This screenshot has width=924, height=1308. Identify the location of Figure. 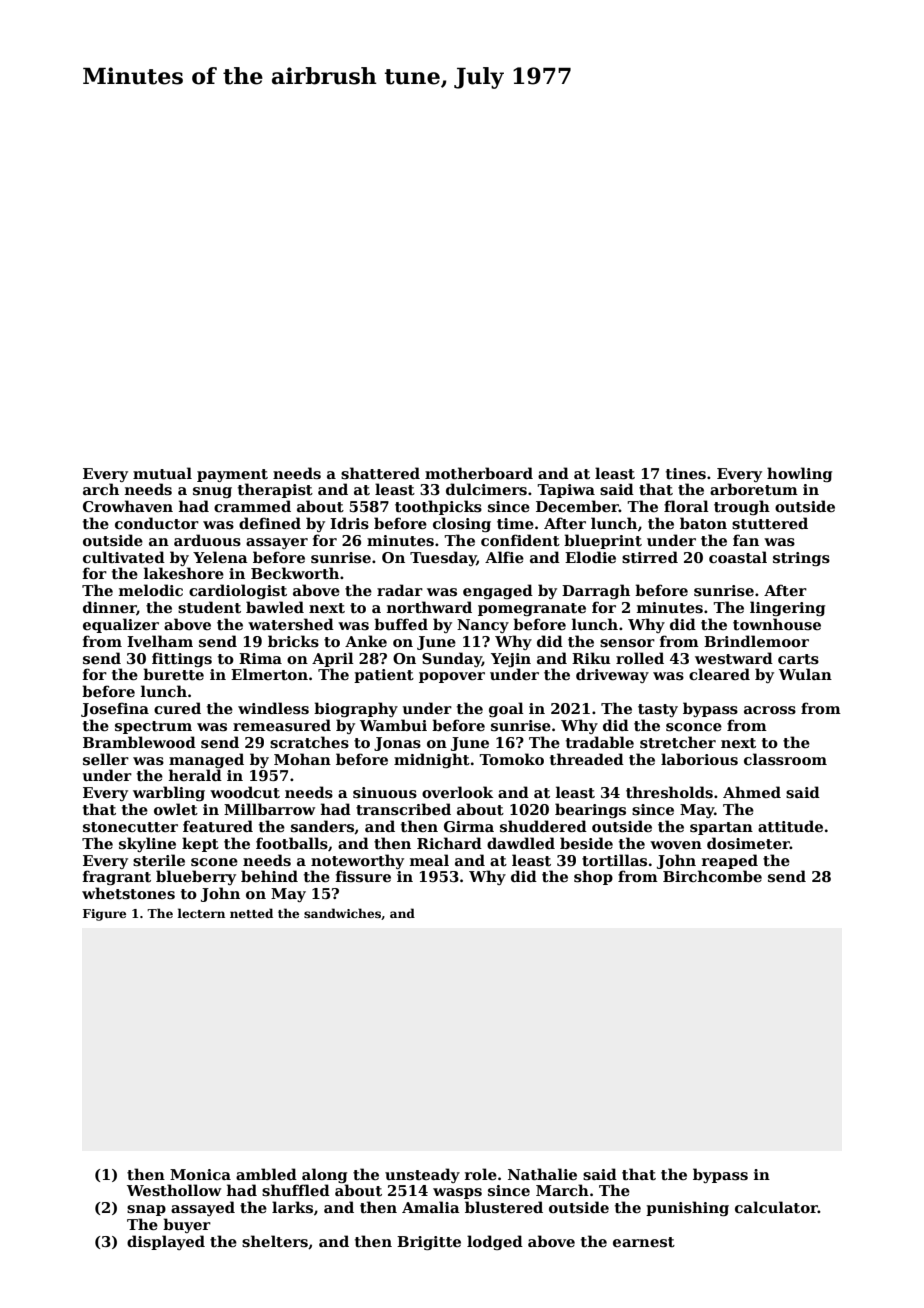
(104, 915).
